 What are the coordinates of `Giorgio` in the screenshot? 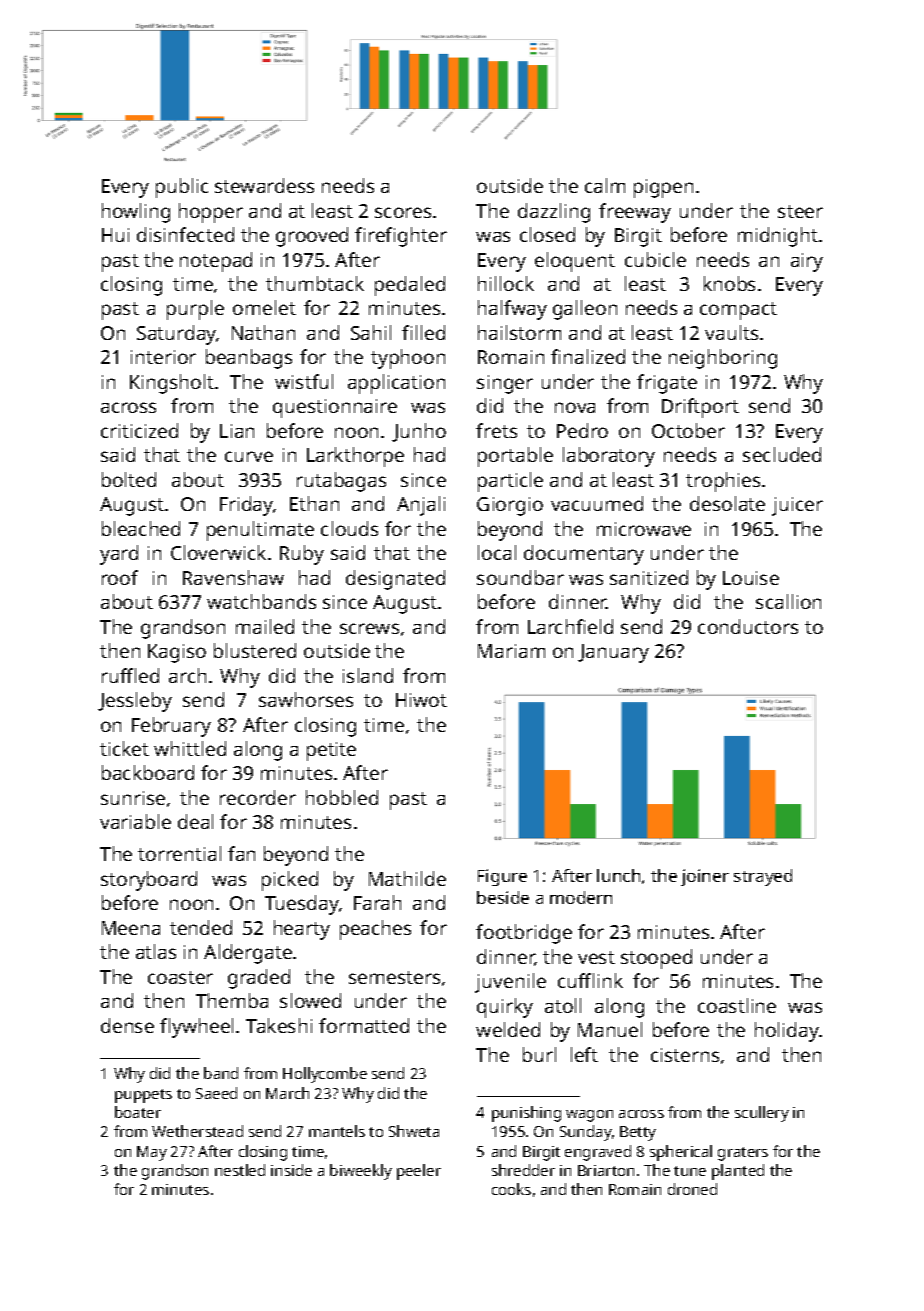 It's located at (510, 506).
